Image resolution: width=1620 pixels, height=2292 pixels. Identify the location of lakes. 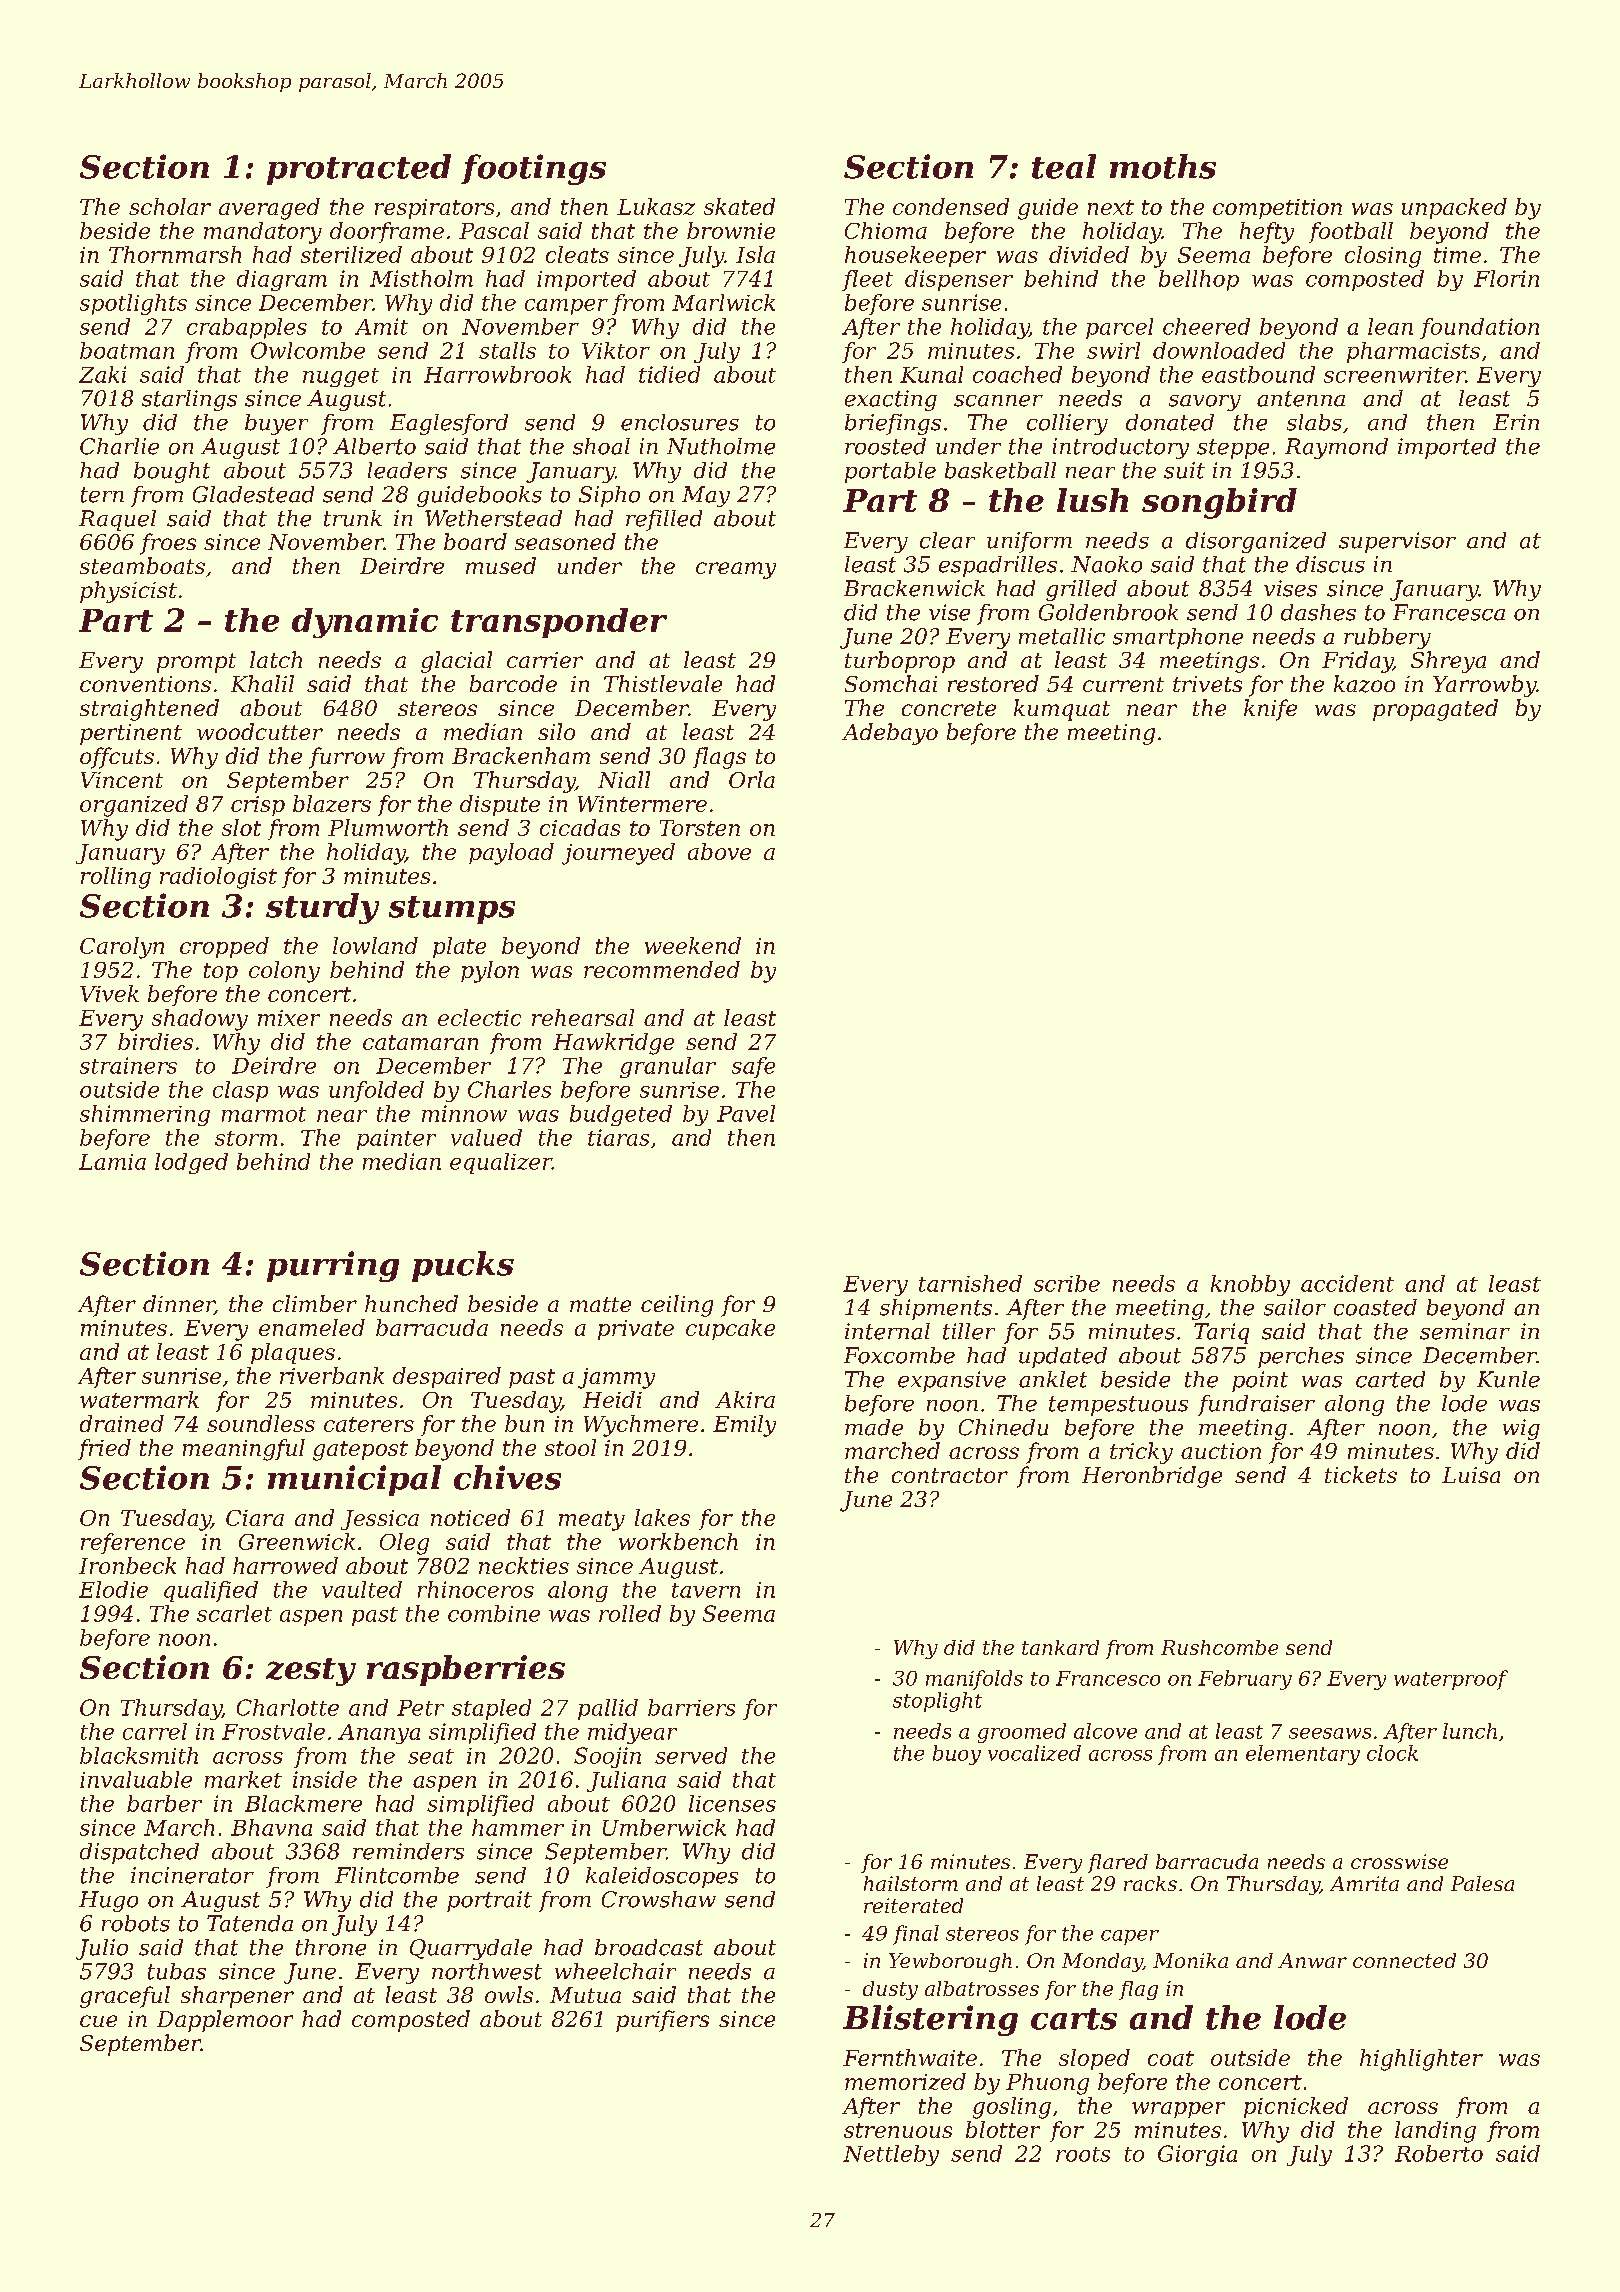
(662, 1517).
